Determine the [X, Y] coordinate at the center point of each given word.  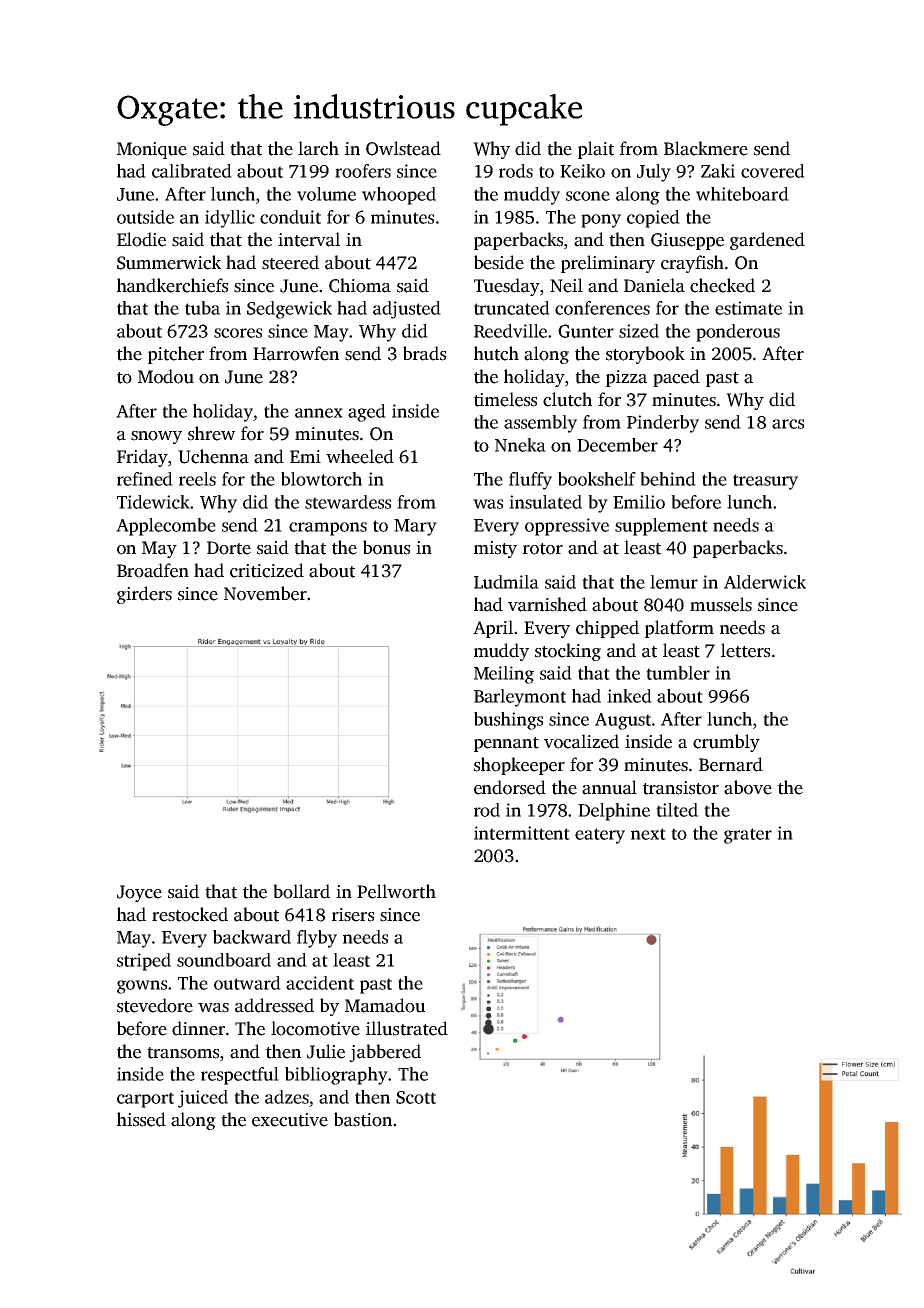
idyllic [230, 219]
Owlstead [403, 148]
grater [748, 836]
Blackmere [706, 148]
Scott [416, 1097]
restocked [190, 914]
